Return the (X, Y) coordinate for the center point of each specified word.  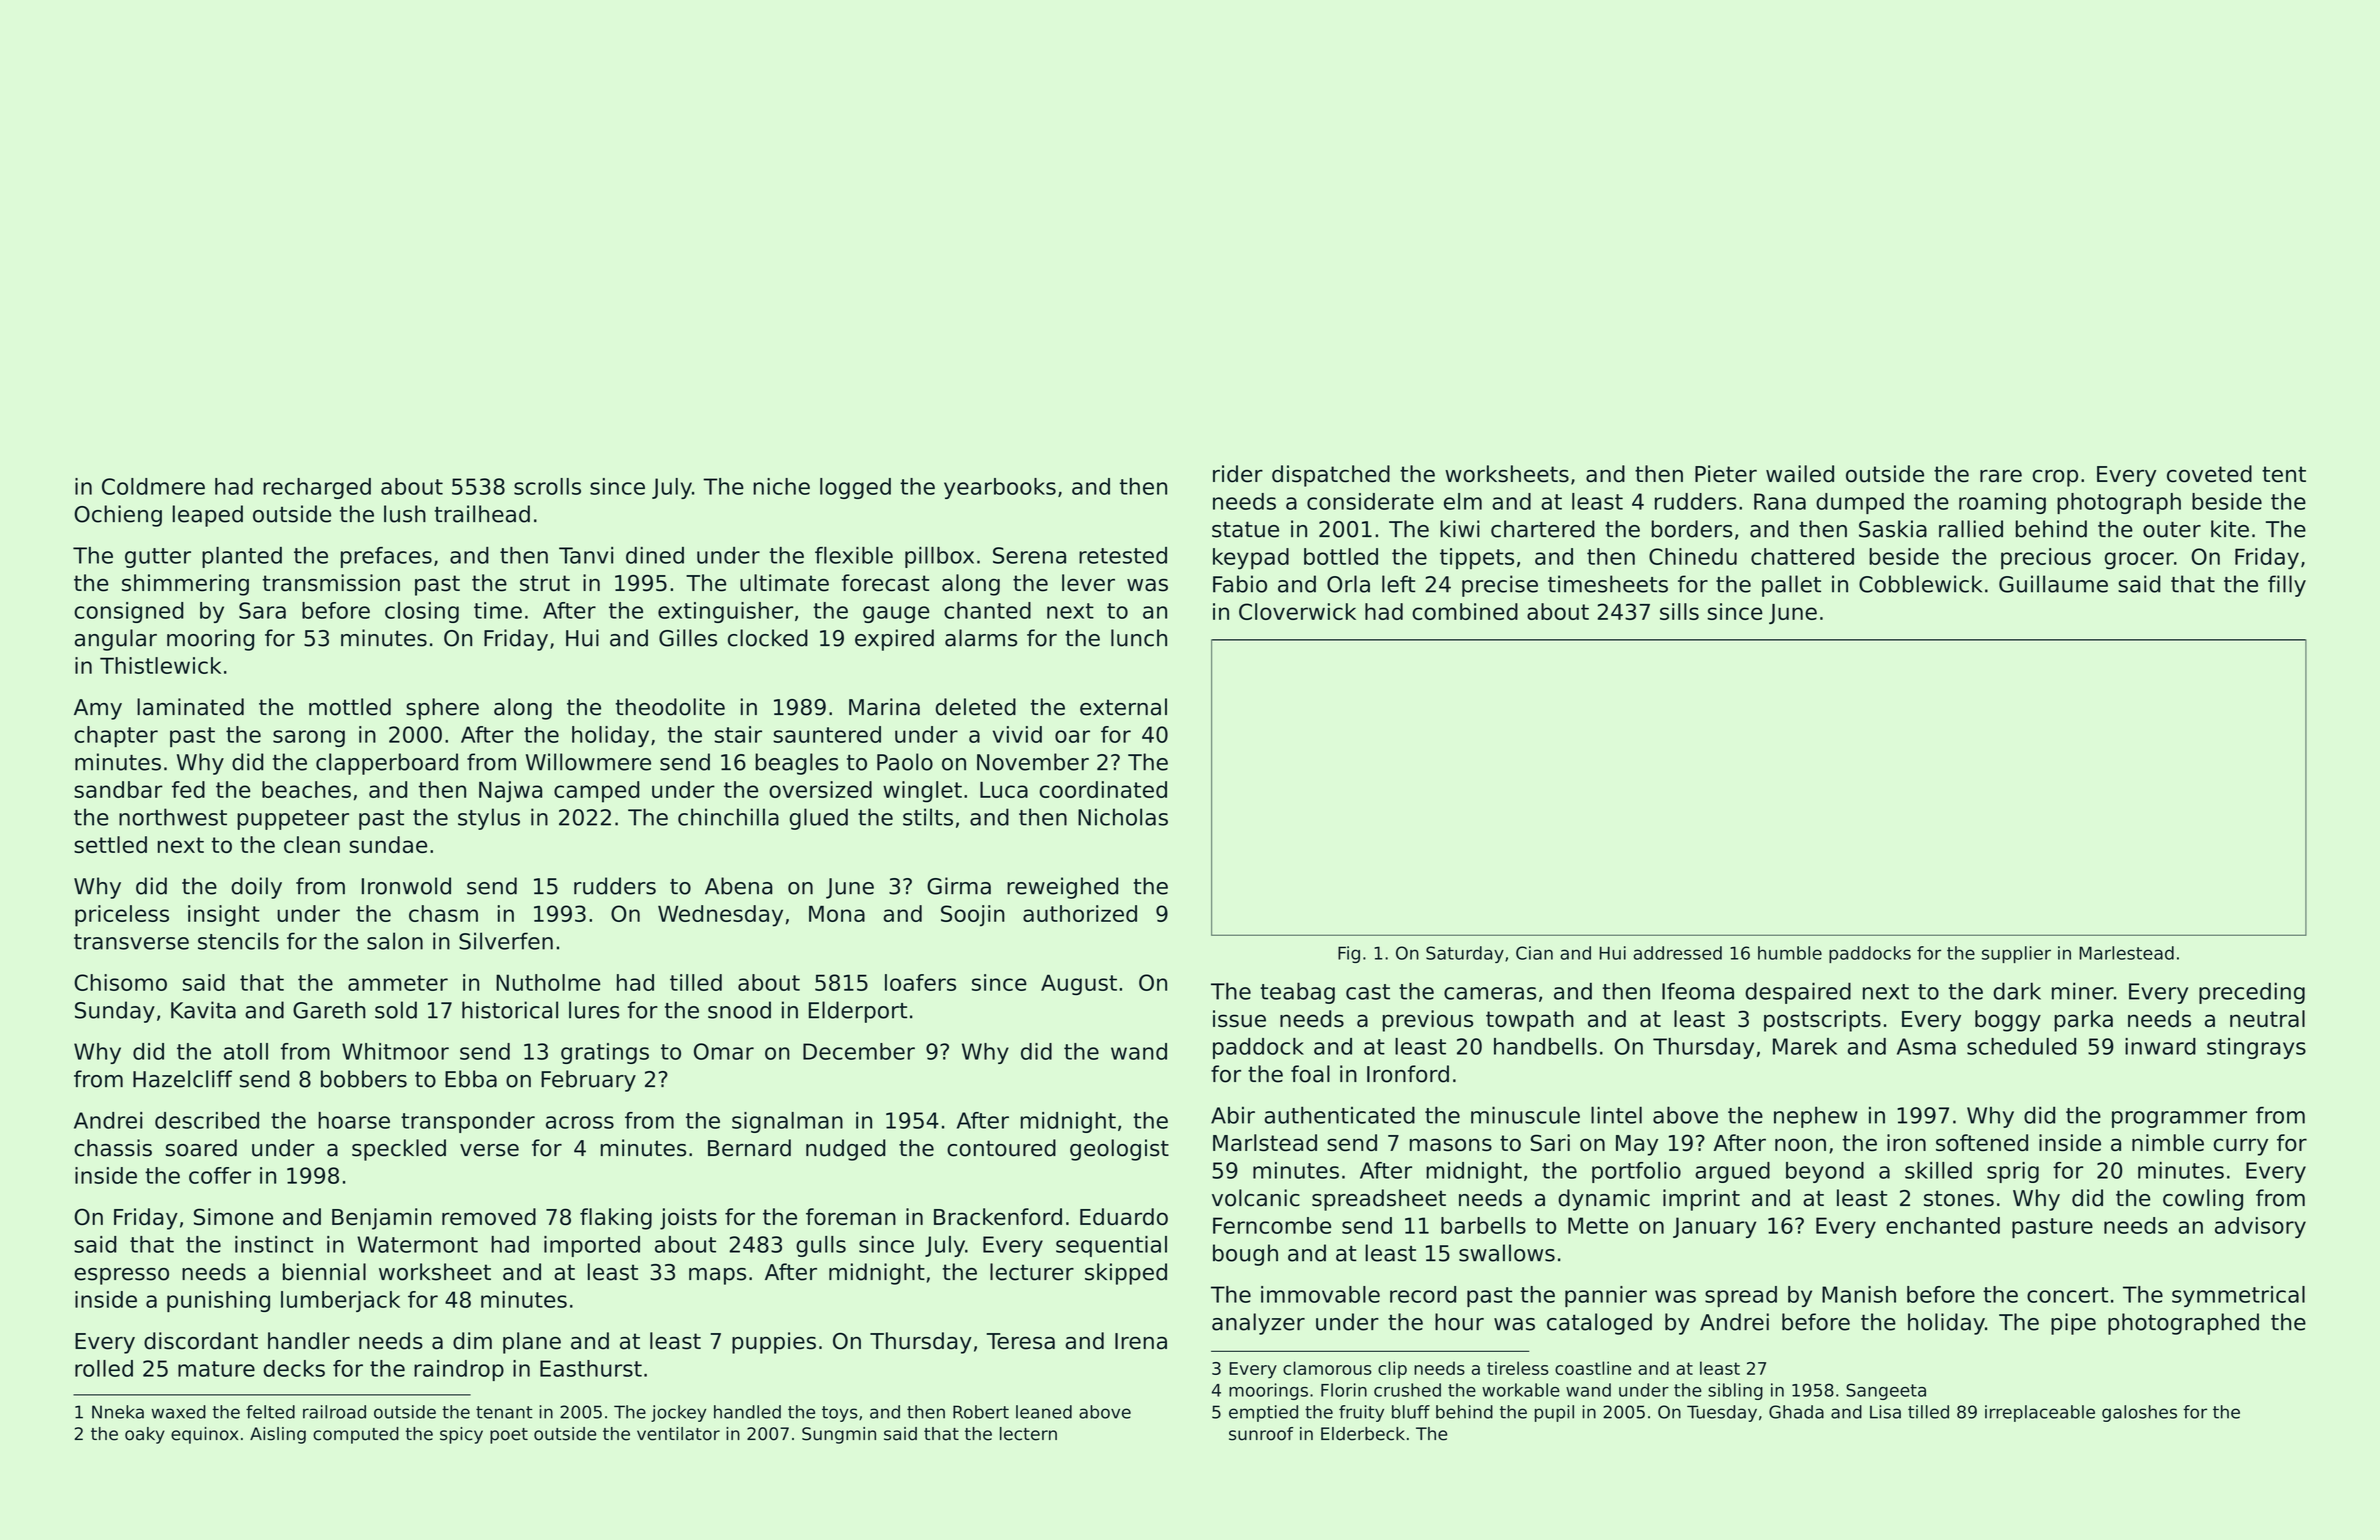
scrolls (547, 486)
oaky (145, 1435)
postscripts (1822, 1021)
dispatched (1331, 476)
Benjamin (382, 1219)
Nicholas (1123, 817)
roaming (2002, 503)
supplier (2016, 954)
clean (312, 844)
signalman (787, 1122)
